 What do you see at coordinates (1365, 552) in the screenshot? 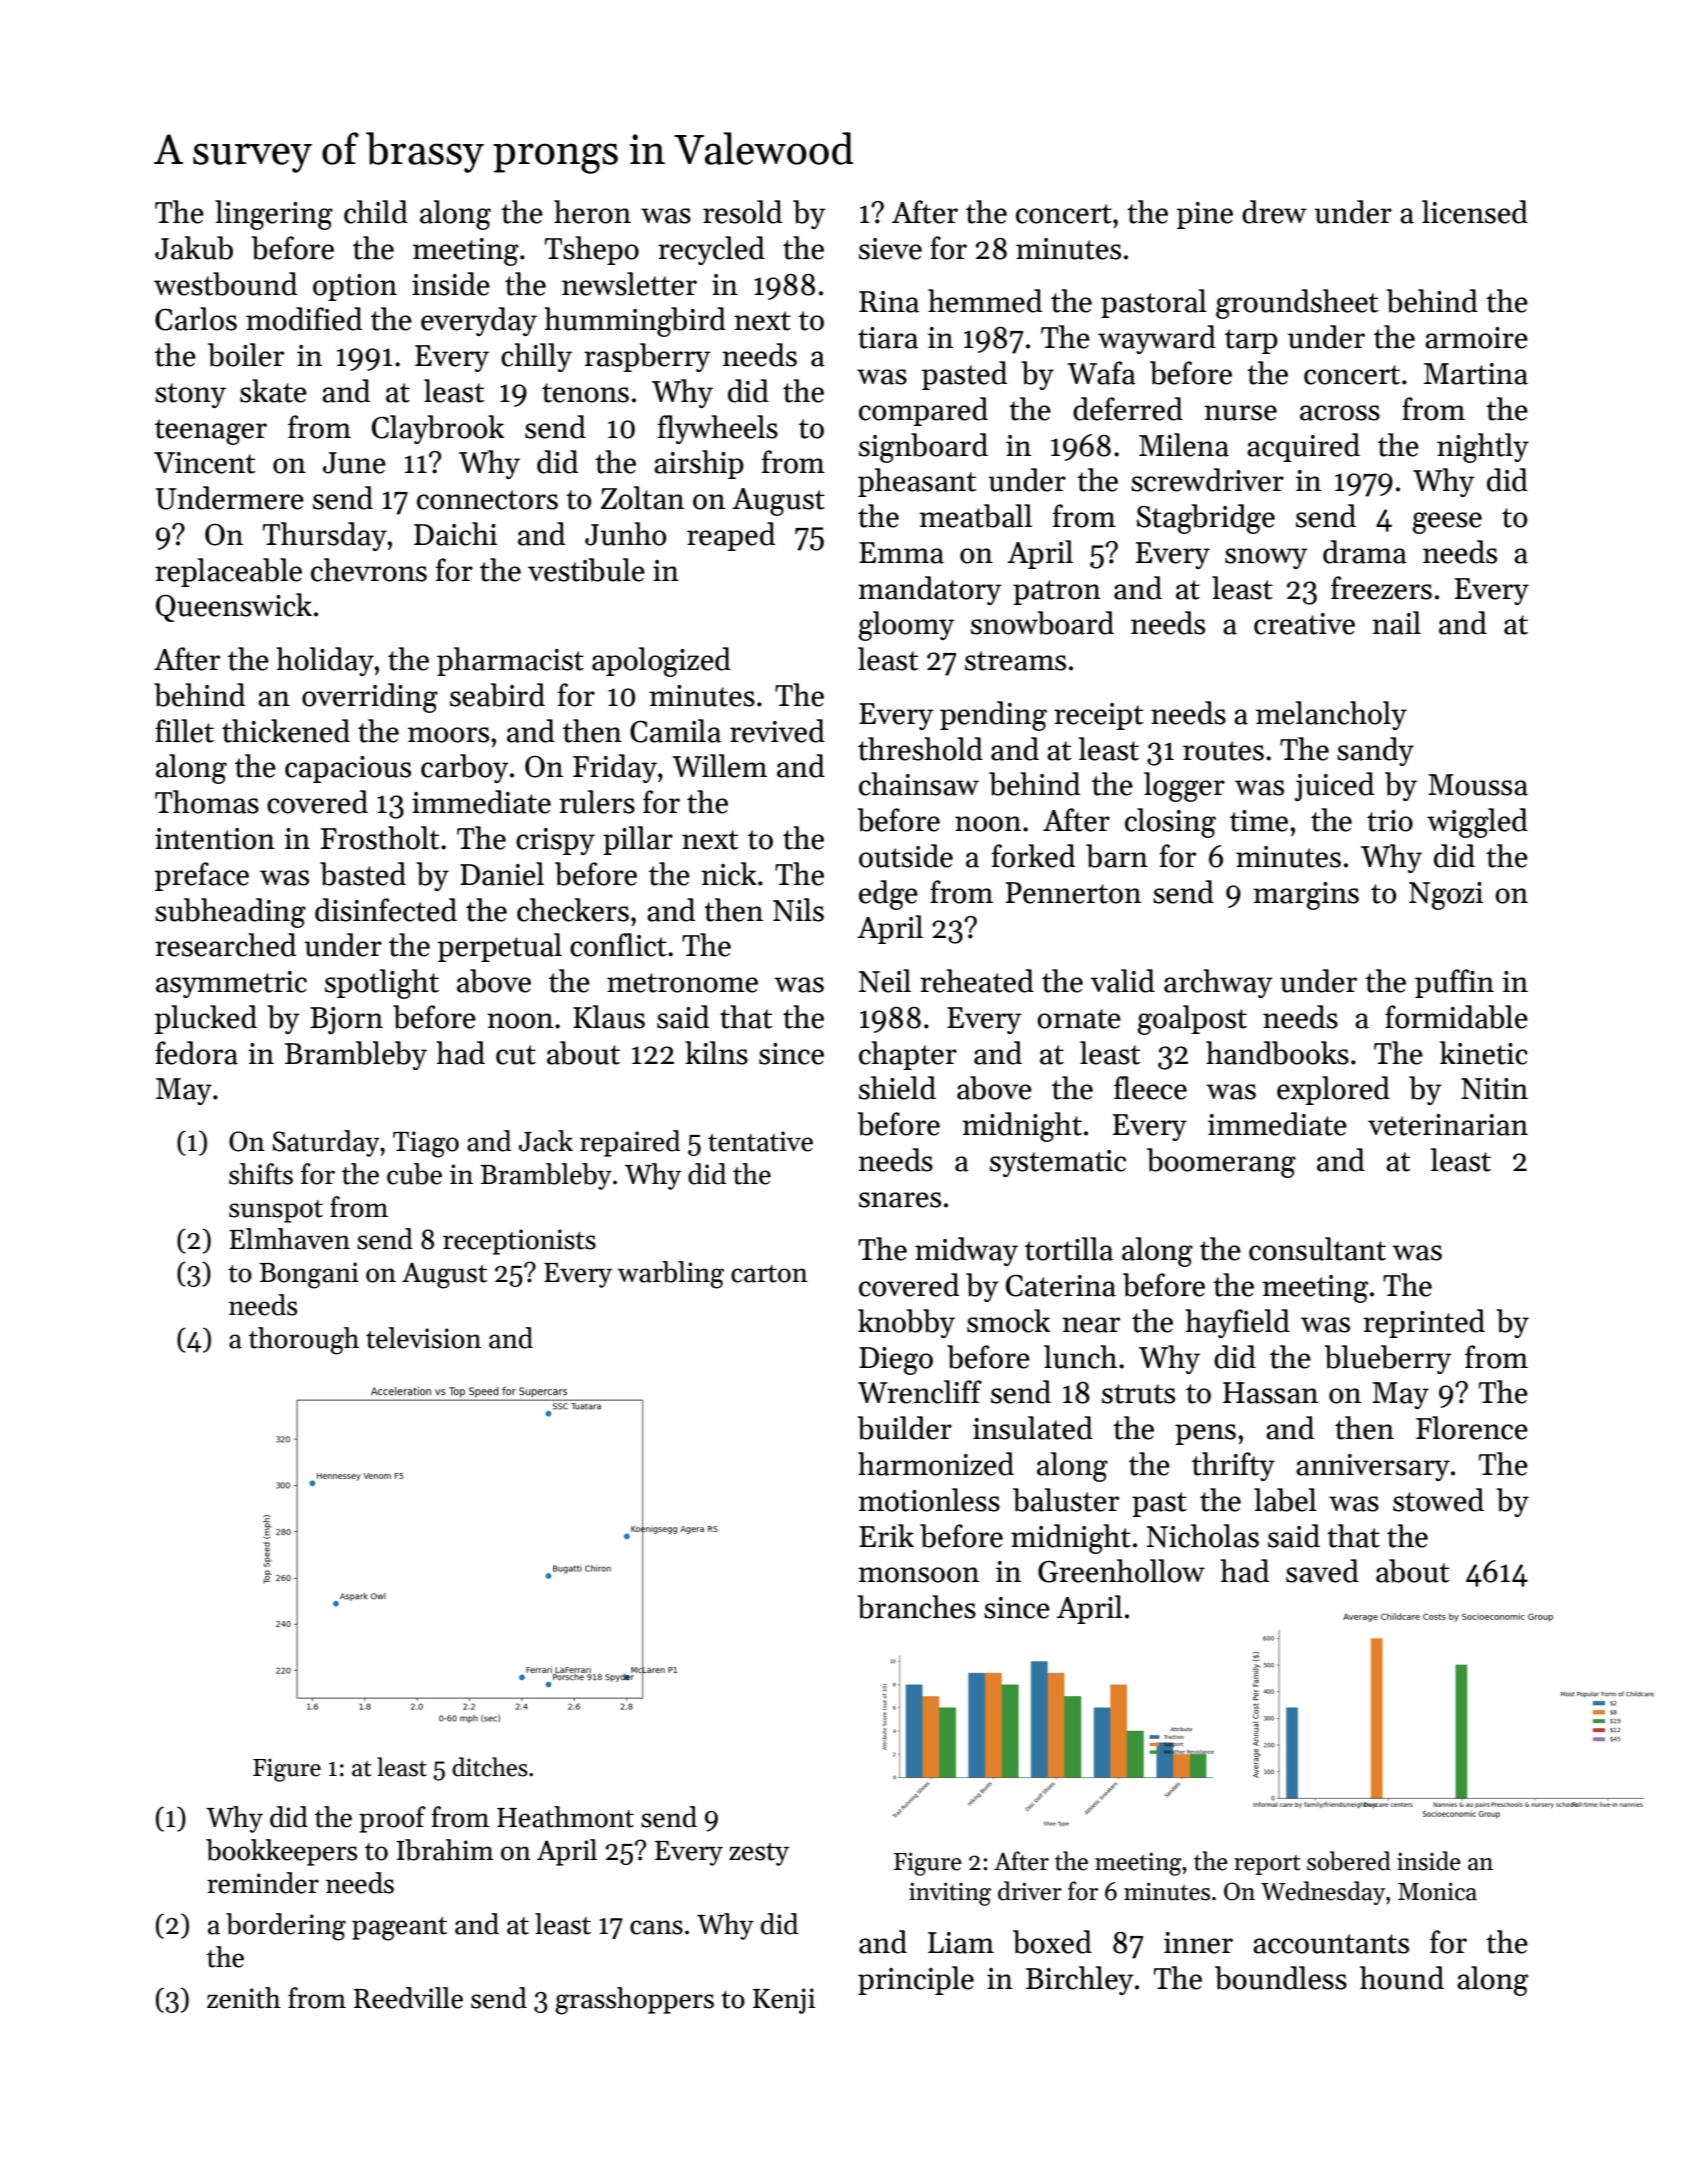
I see `drama` at bounding box center [1365, 552].
